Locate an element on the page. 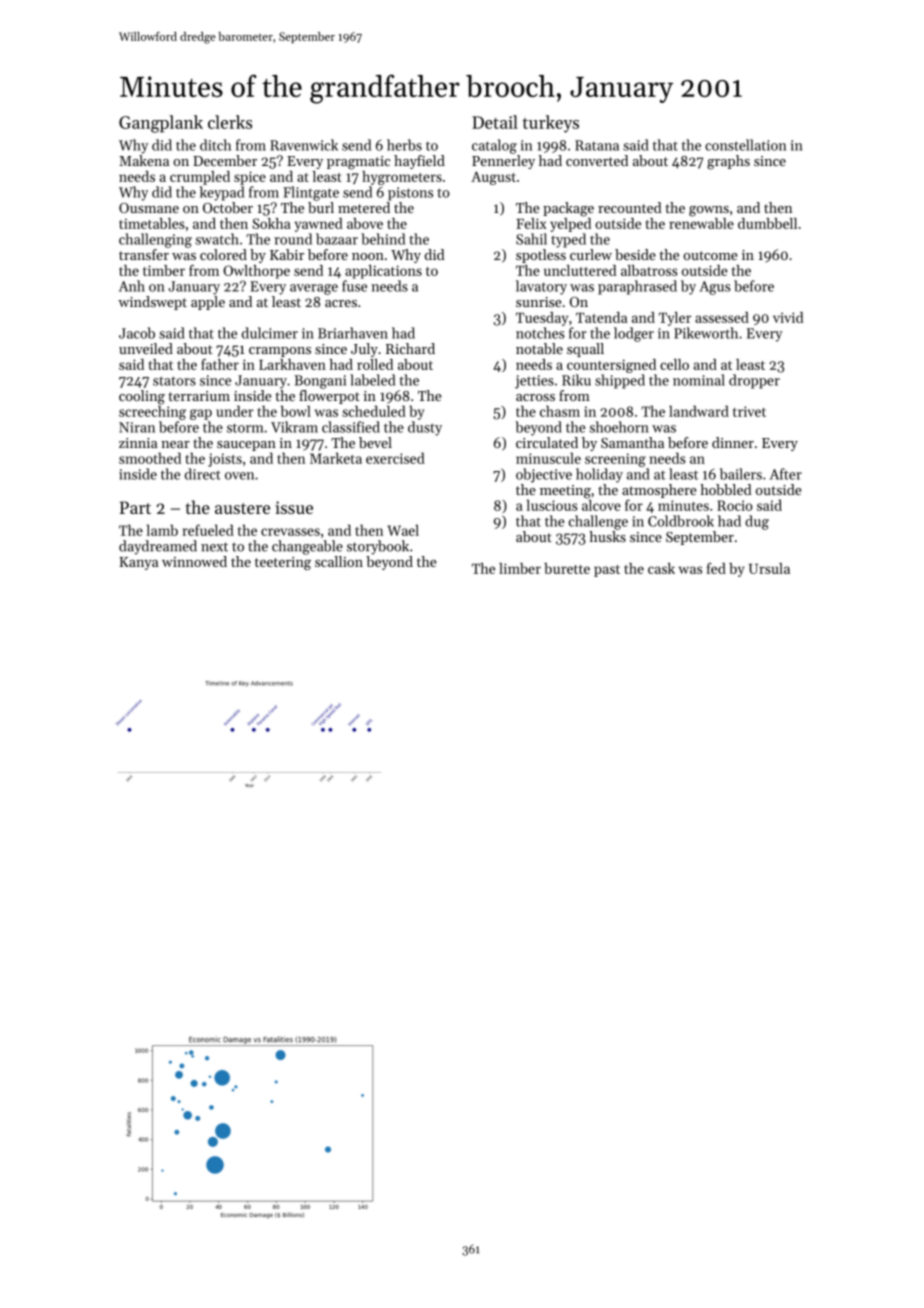  Niran is located at coordinates (137, 427).
